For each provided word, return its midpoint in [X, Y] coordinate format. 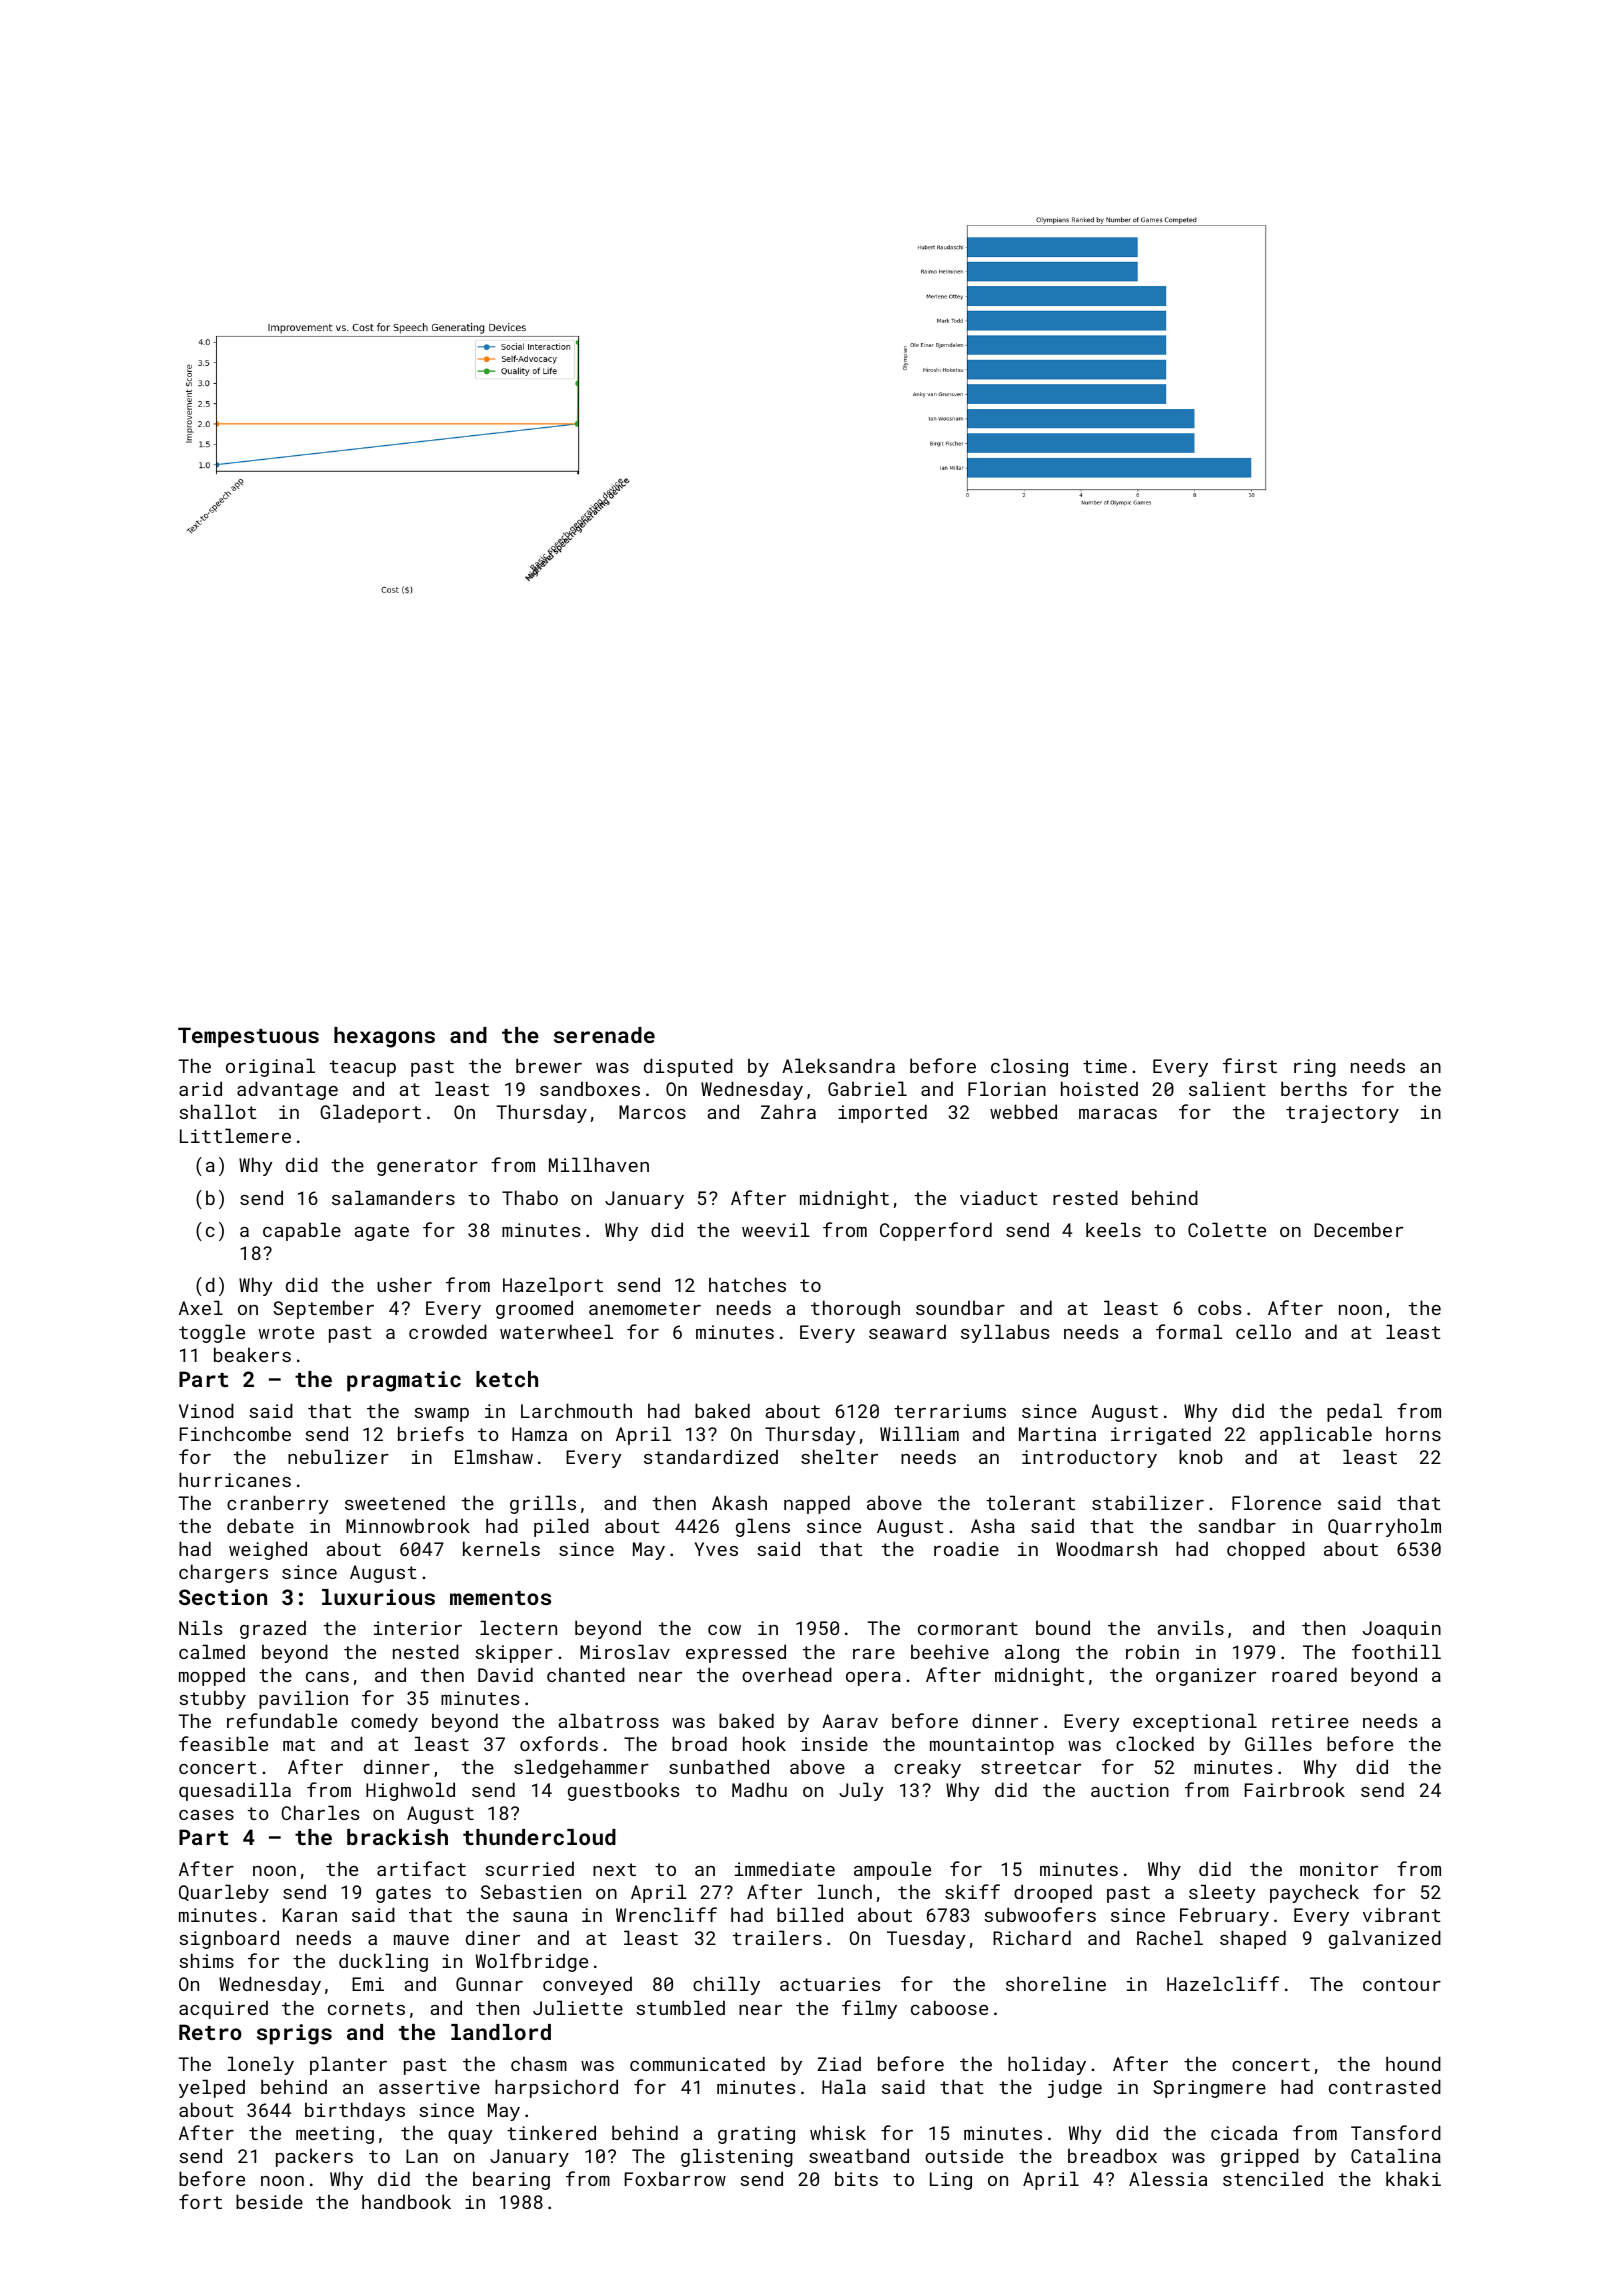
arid [200, 1088]
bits [856, 2178]
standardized [711, 1456]
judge [1075, 2088]
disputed [688, 1067]
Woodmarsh [1106, 1548]
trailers [777, 1937]
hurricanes [235, 1479]
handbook [406, 2201]
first [1250, 1065]
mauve [421, 1940]
